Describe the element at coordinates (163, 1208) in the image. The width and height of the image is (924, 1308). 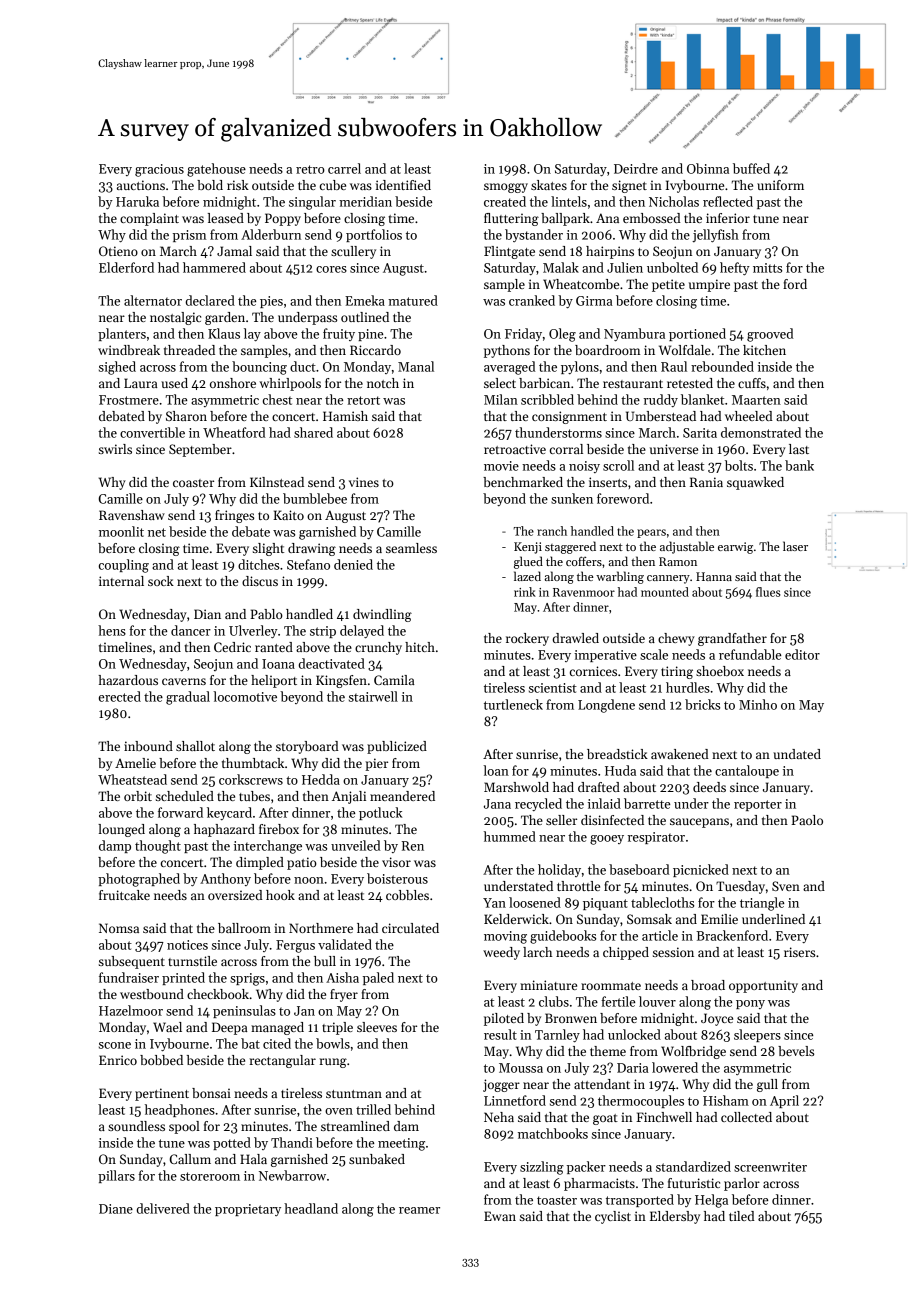
I see `delivered` at that location.
